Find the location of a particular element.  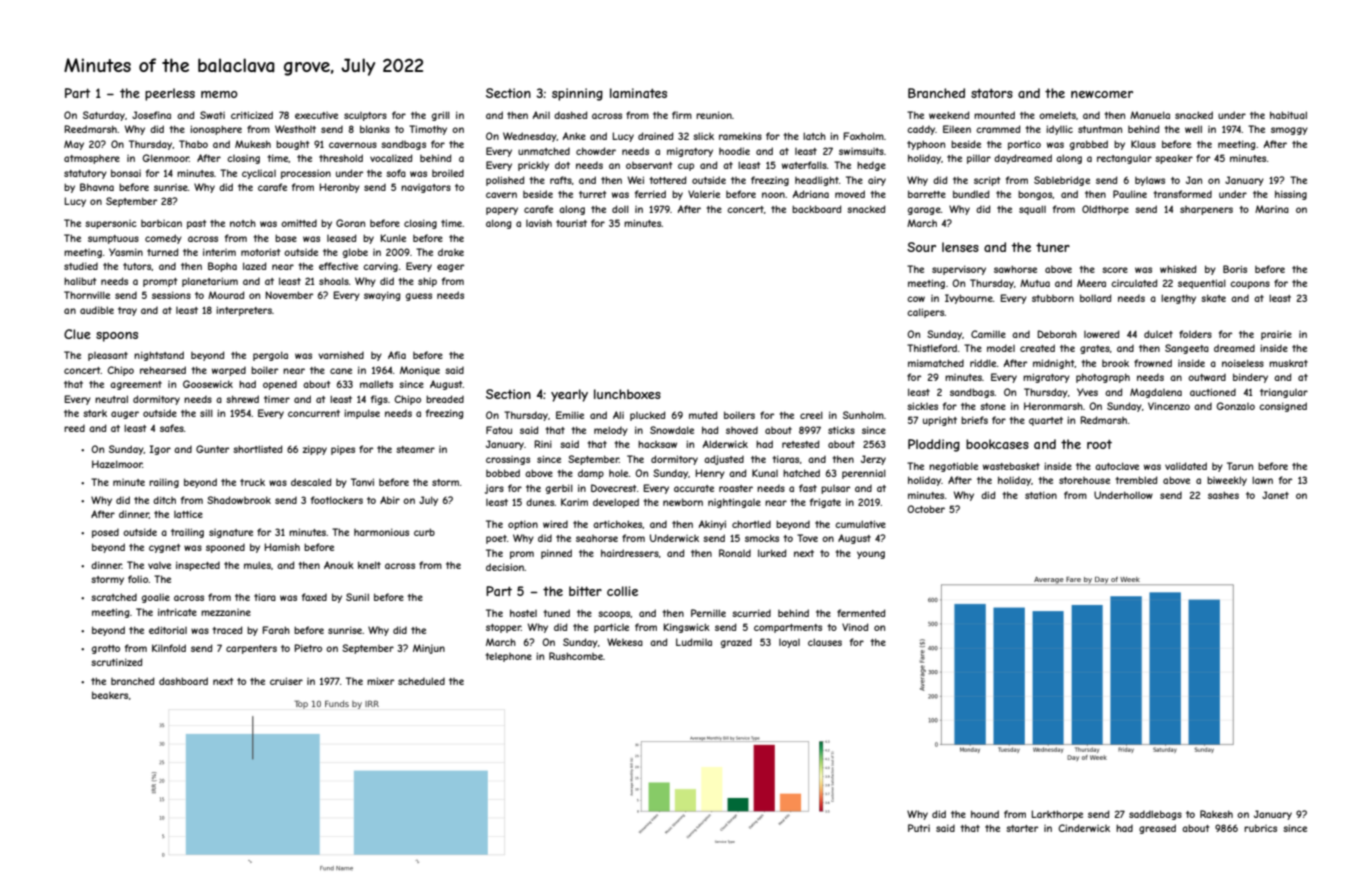

grotto is located at coordinates (106, 649).
